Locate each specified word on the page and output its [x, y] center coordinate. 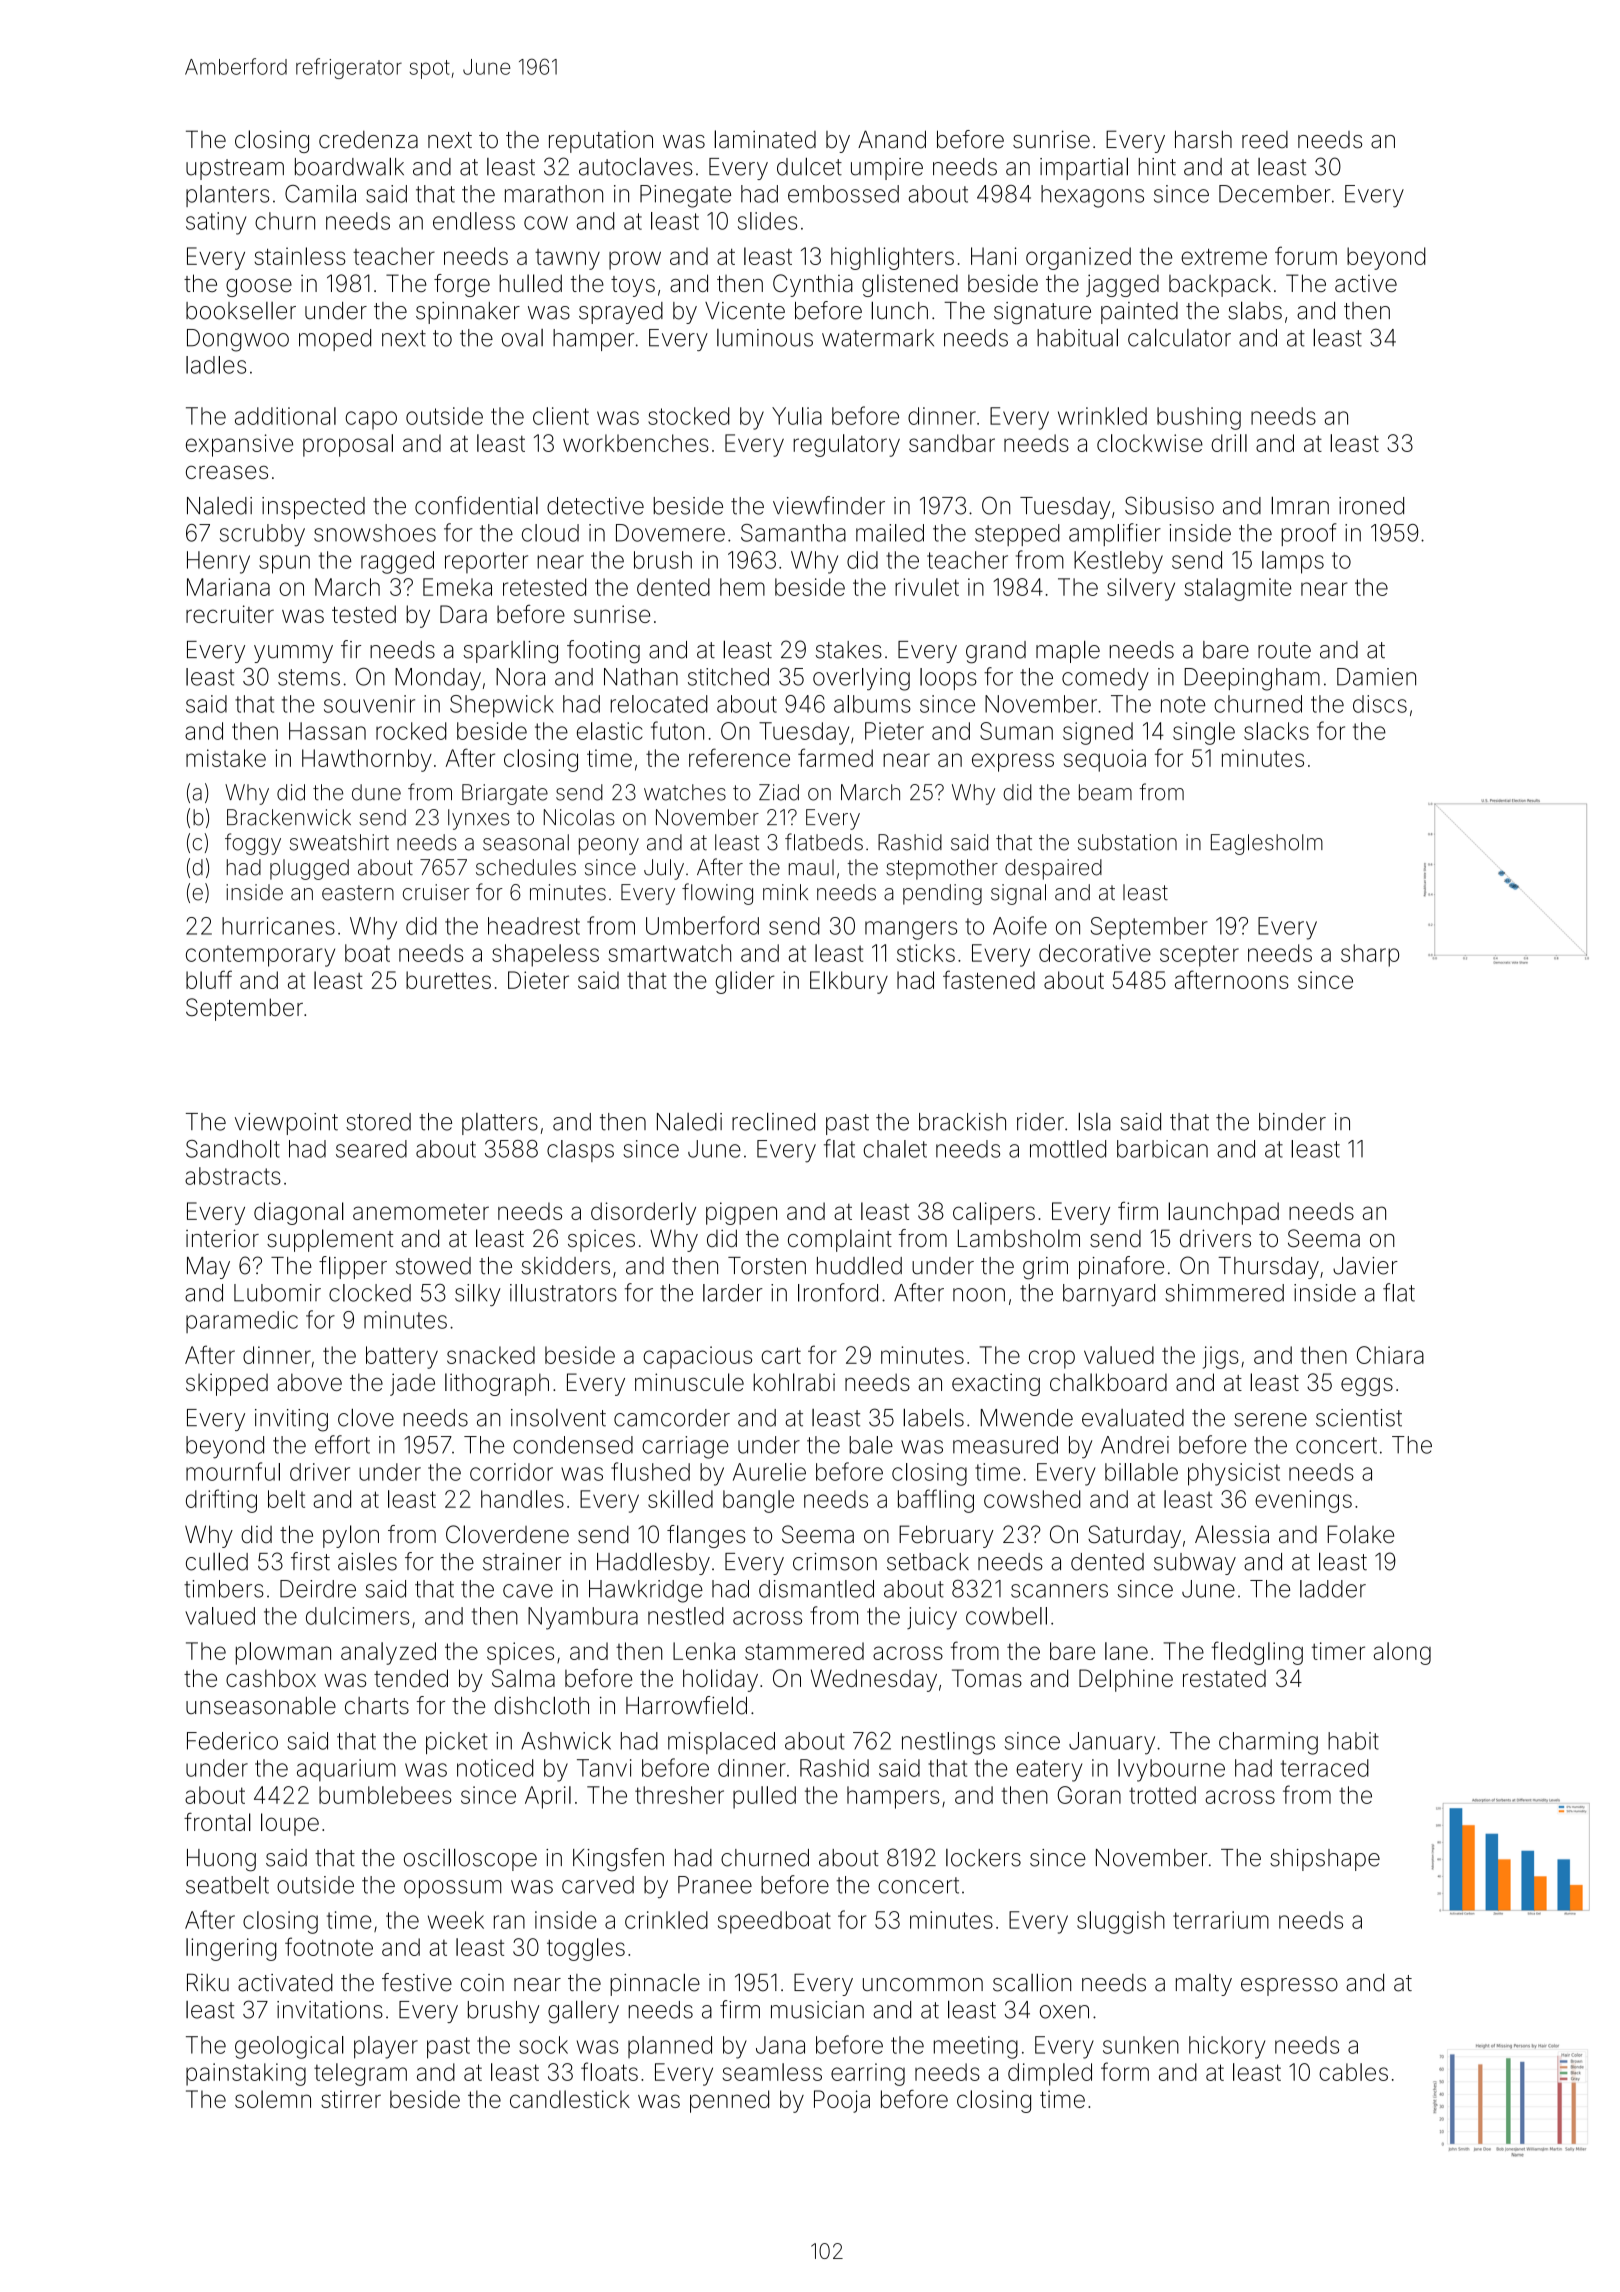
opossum [452, 1889]
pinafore [1121, 1267]
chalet [895, 1149]
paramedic [242, 1322]
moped [335, 340]
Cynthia [813, 285]
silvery [1141, 589]
